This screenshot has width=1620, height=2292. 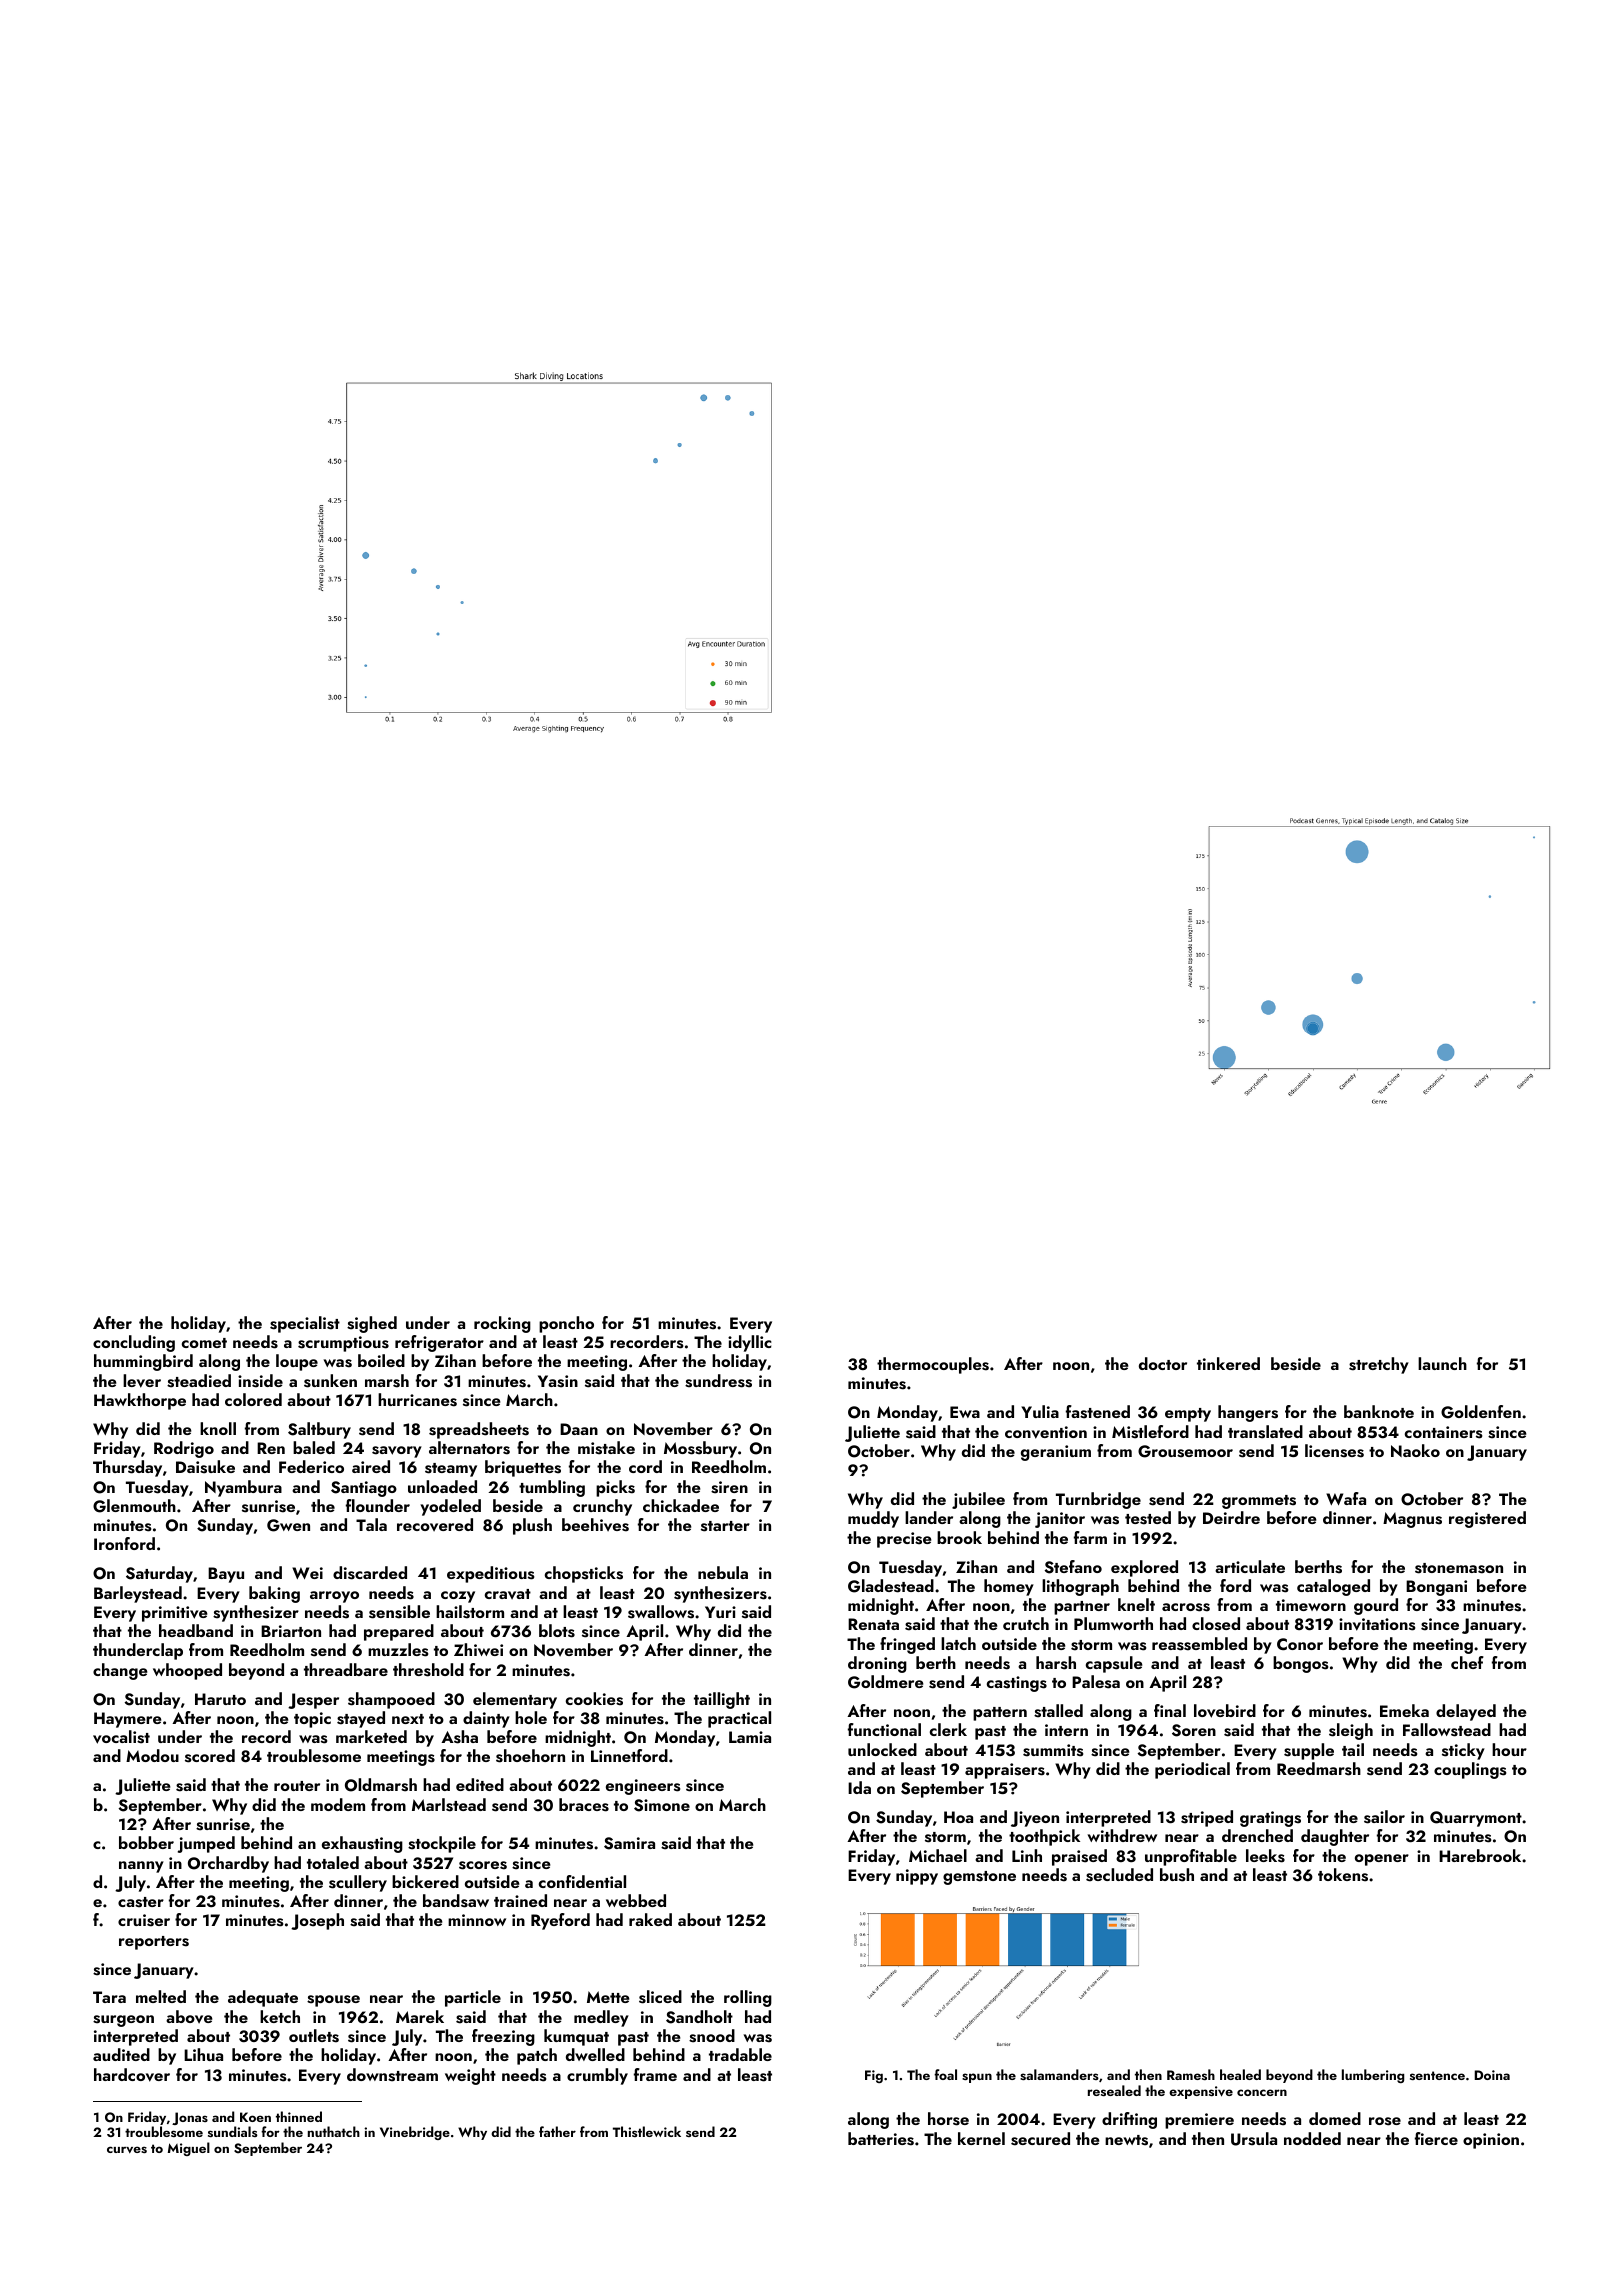 What do you see at coordinates (372, 1324) in the screenshot?
I see `sighed` at bounding box center [372, 1324].
